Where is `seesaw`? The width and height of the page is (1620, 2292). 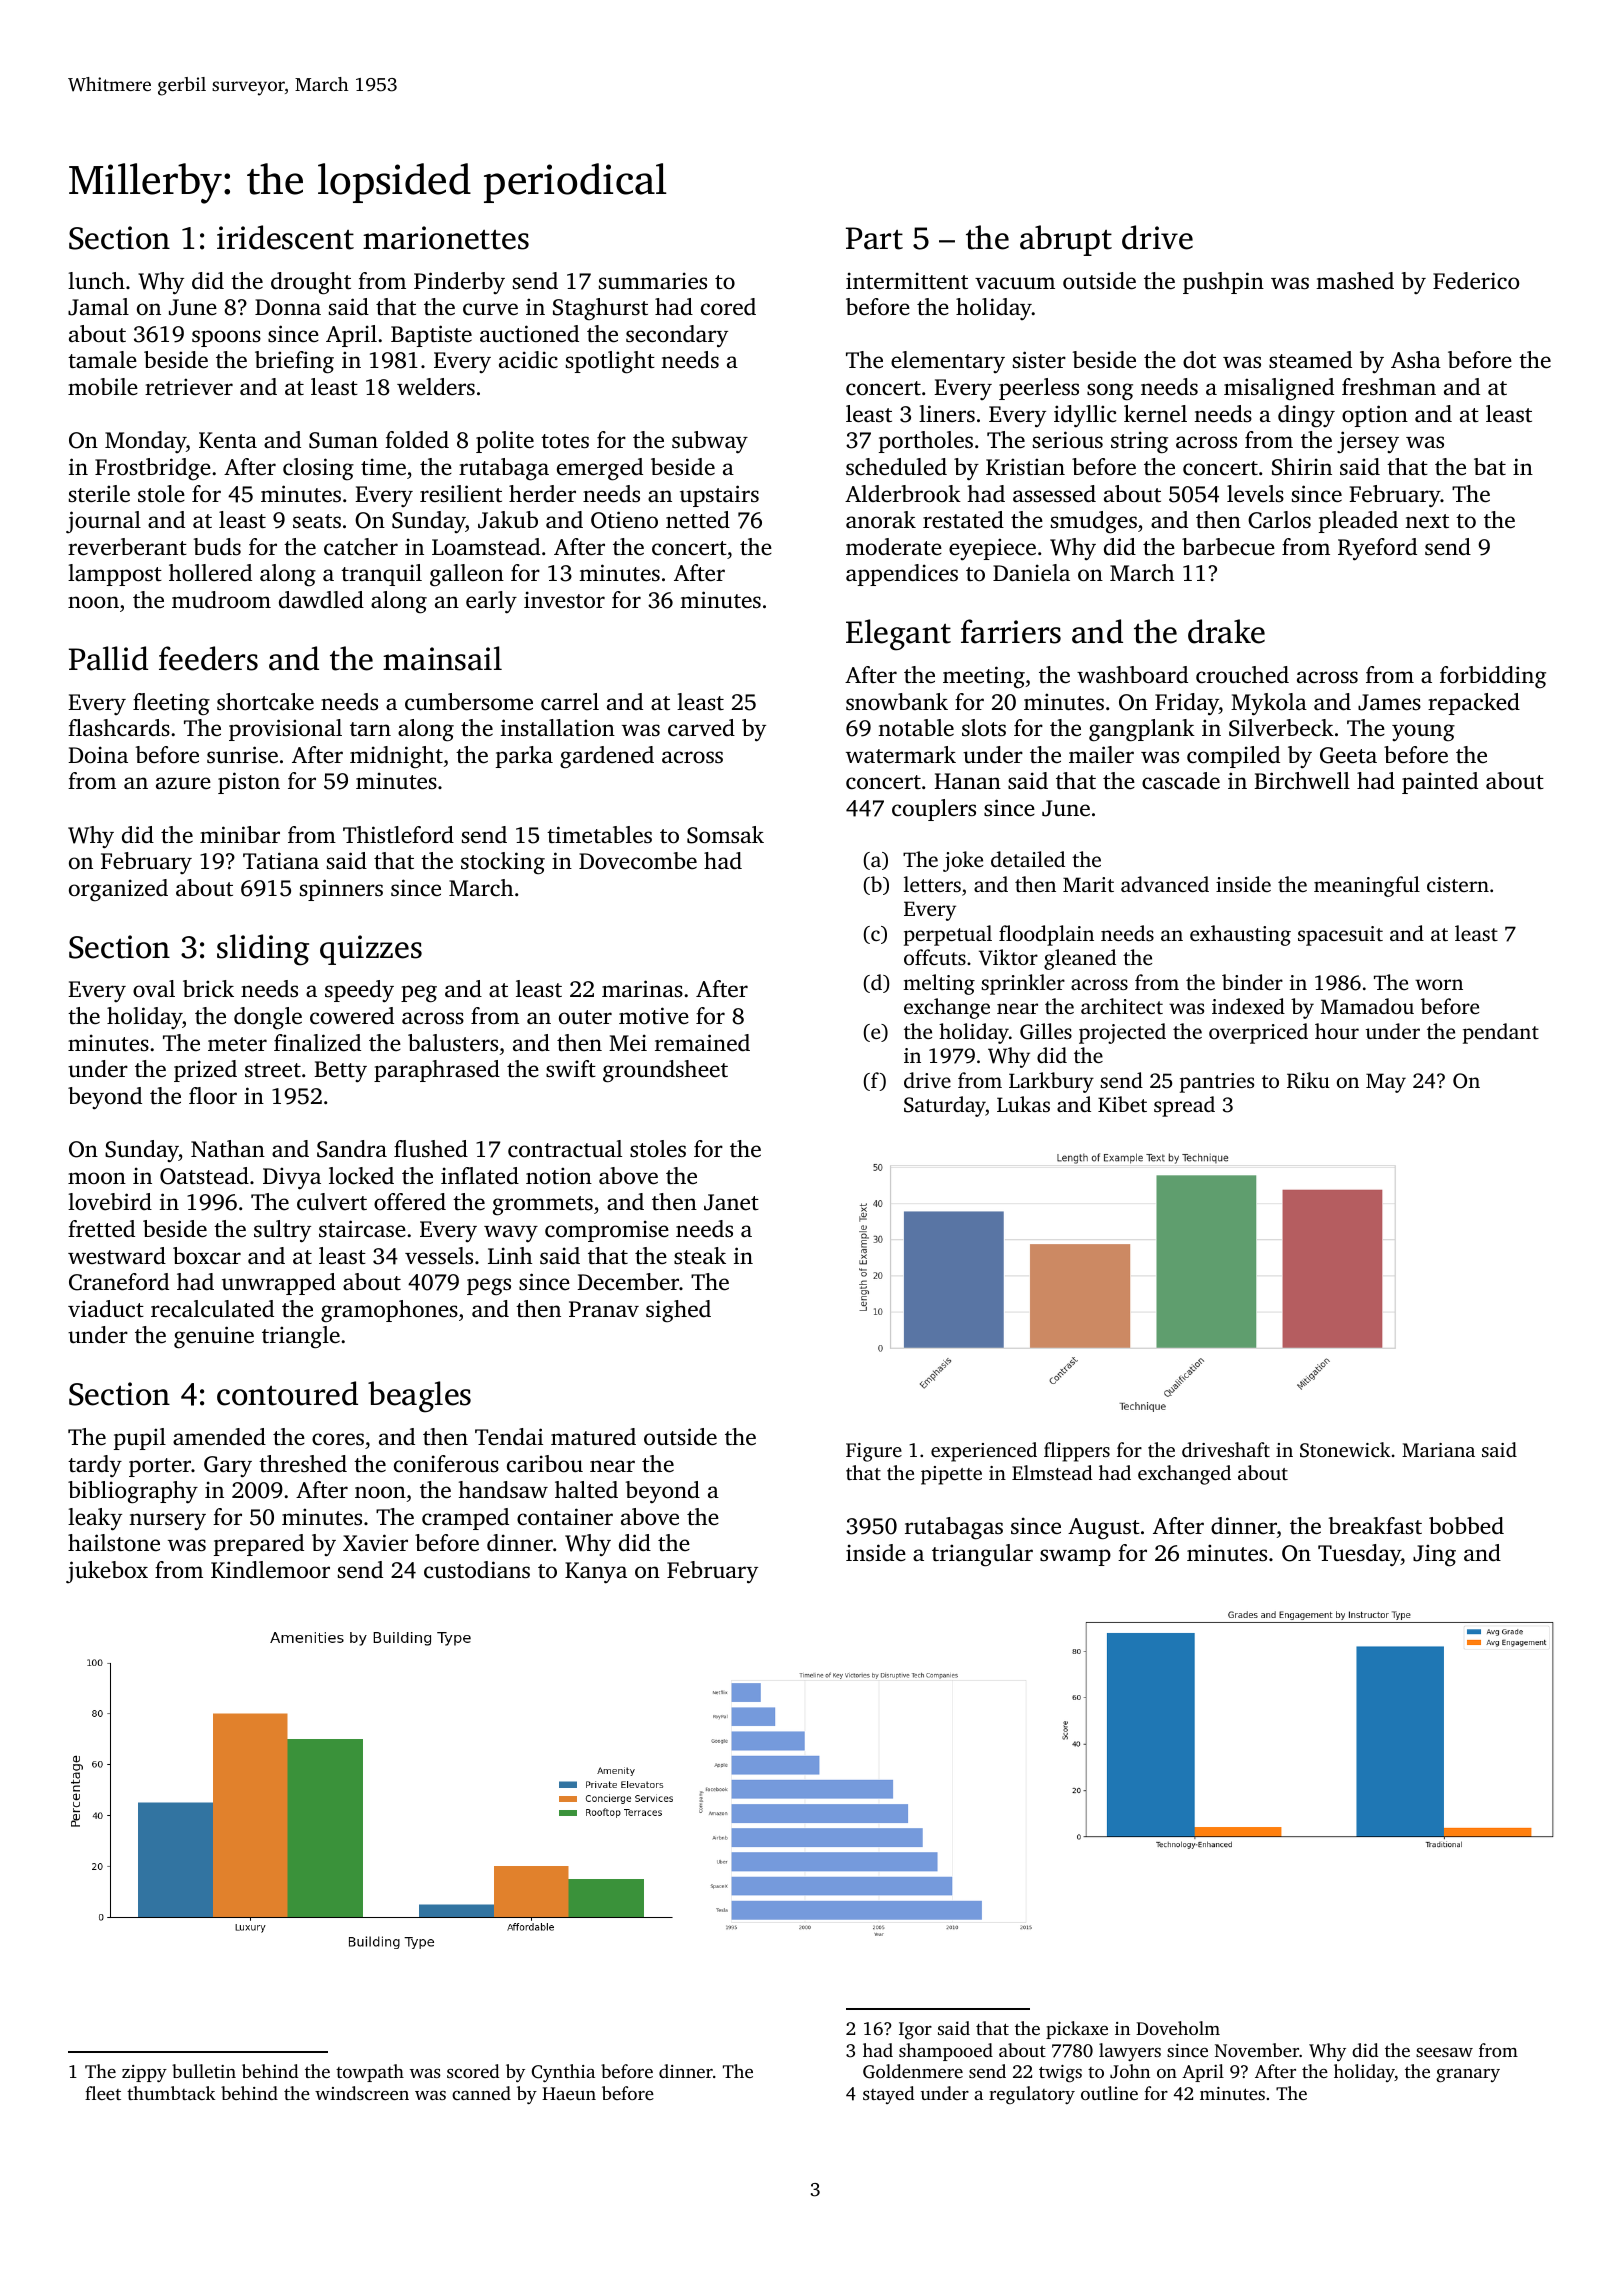
seesaw is located at coordinates (1444, 2052).
